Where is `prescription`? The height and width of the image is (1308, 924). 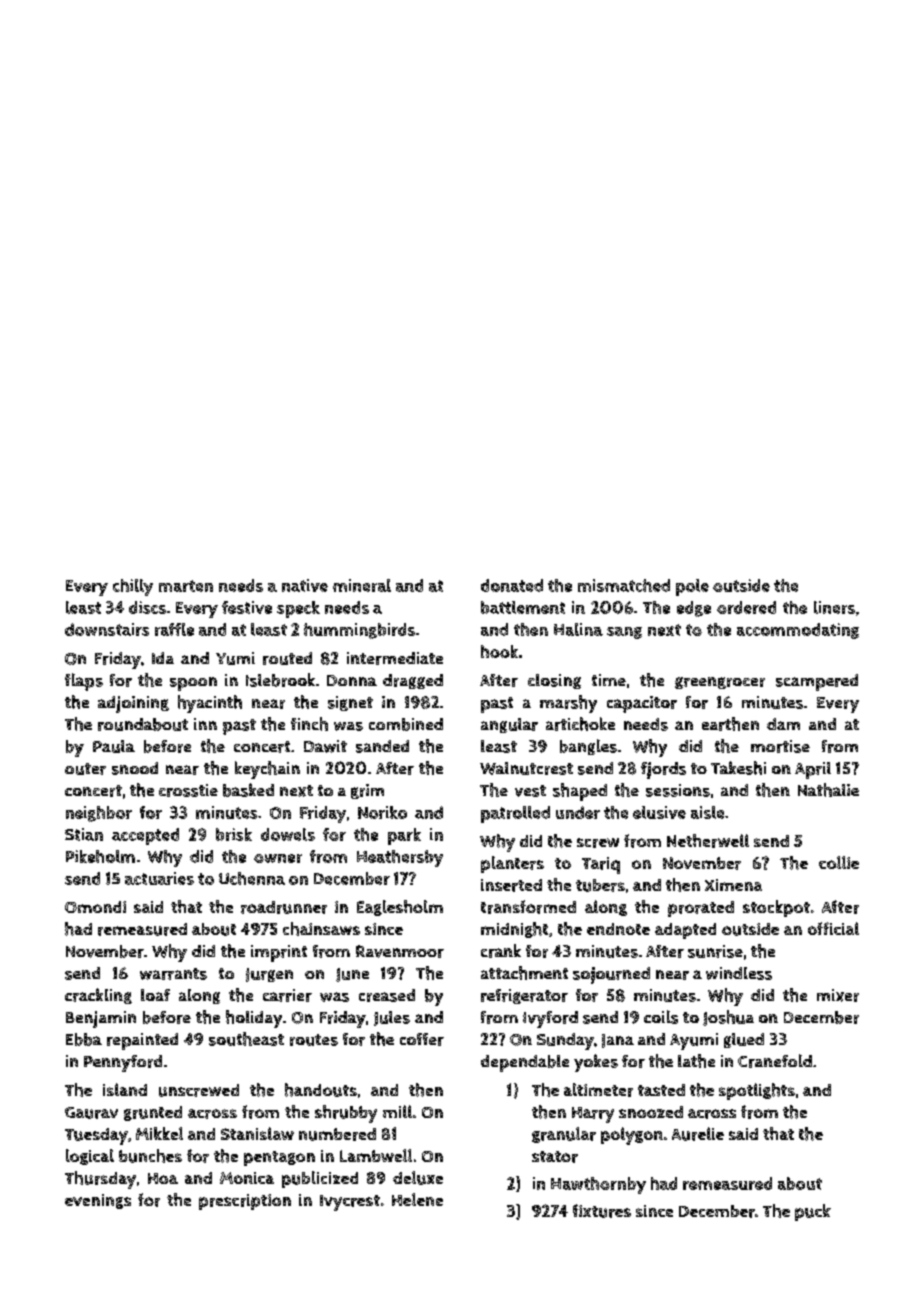
prescription is located at coordinates (245, 1202).
